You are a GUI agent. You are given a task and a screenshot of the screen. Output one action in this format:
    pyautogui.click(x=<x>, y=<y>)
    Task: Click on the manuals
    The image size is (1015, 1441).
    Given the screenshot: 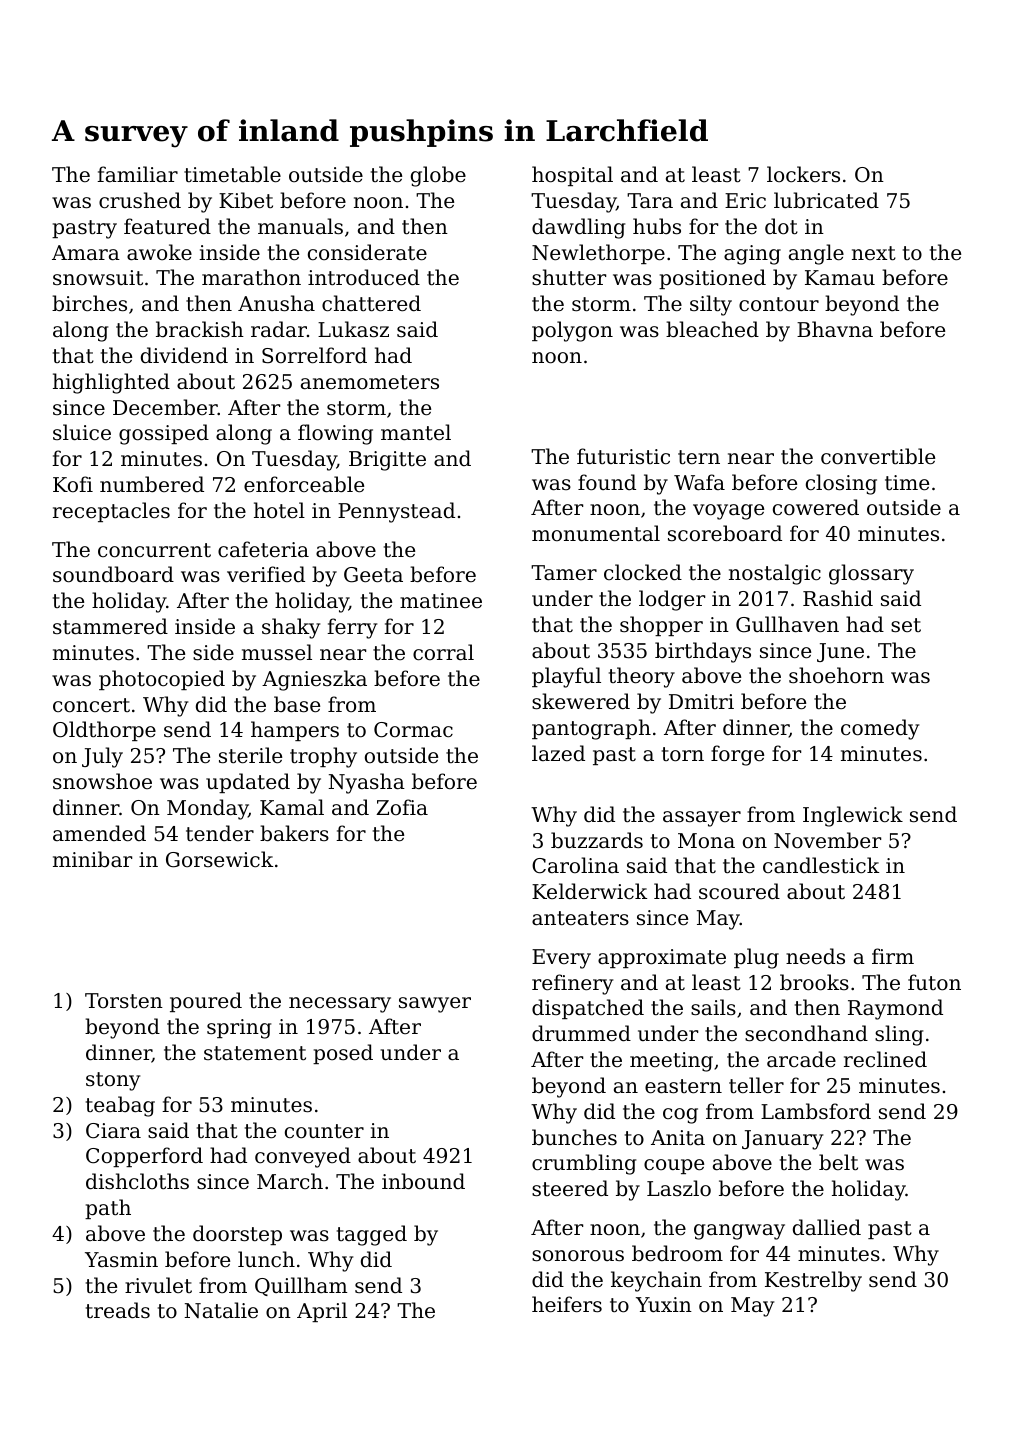 What is the action you would take?
    pyautogui.click(x=300, y=226)
